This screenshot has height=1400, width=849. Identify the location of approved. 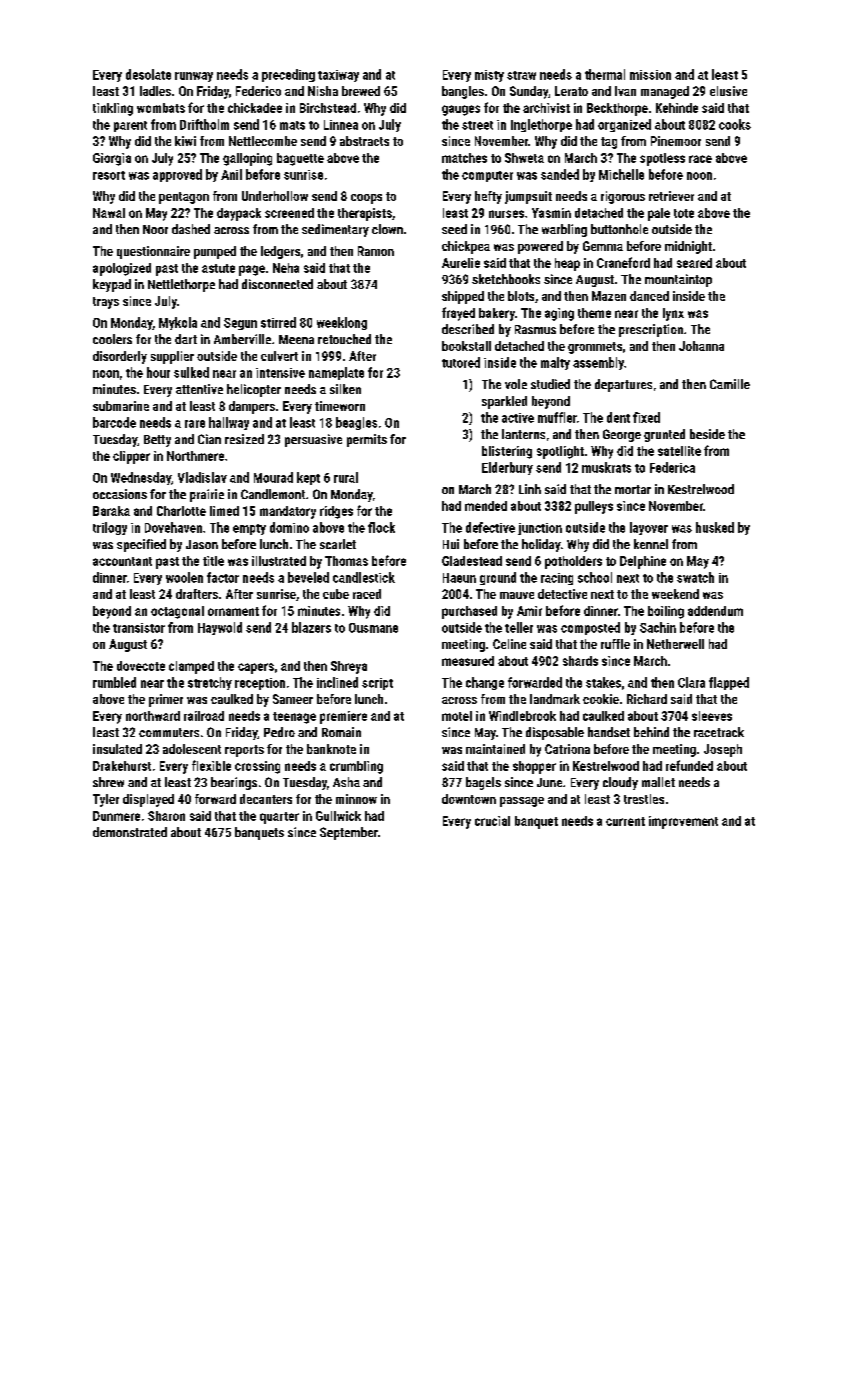
(177, 175).
